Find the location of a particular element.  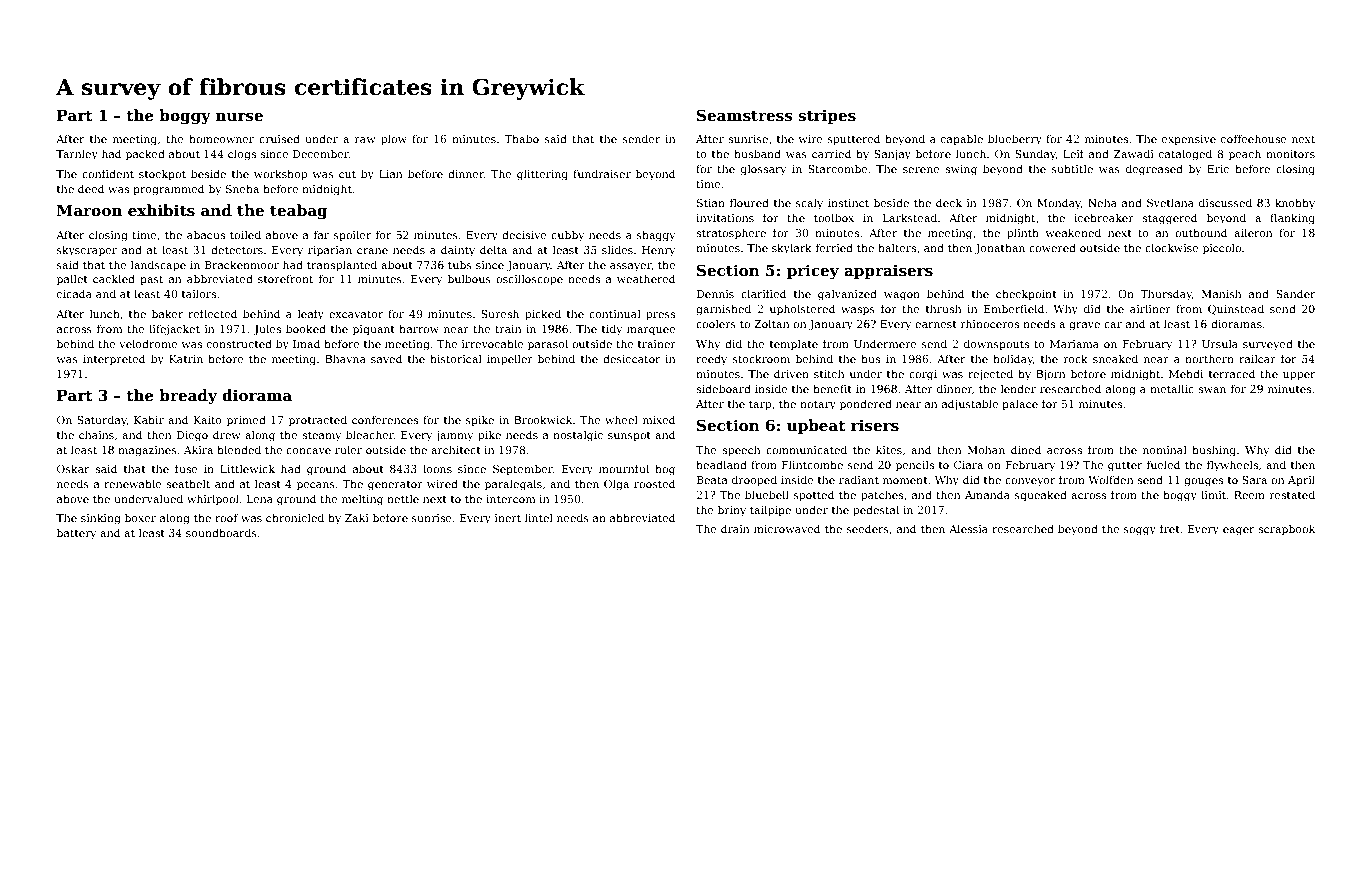

sideboard is located at coordinates (723, 388).
